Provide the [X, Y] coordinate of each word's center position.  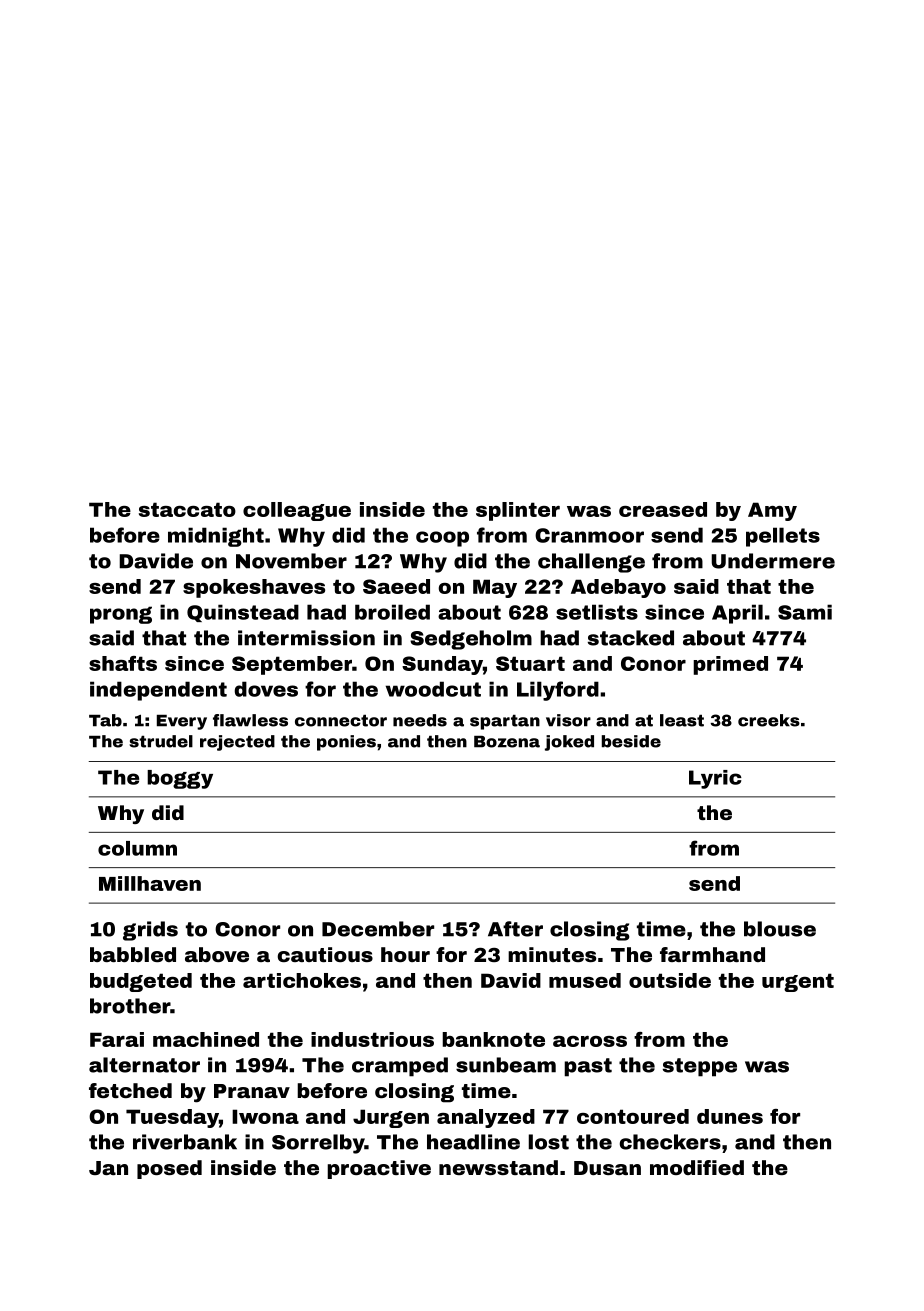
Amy [772, 511]
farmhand [712, 954]
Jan [108, 1168]
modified [697, 1167]
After [515, 929]
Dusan [607, 1168]
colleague [297, 511]
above [217, 954]
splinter [518, 511]
